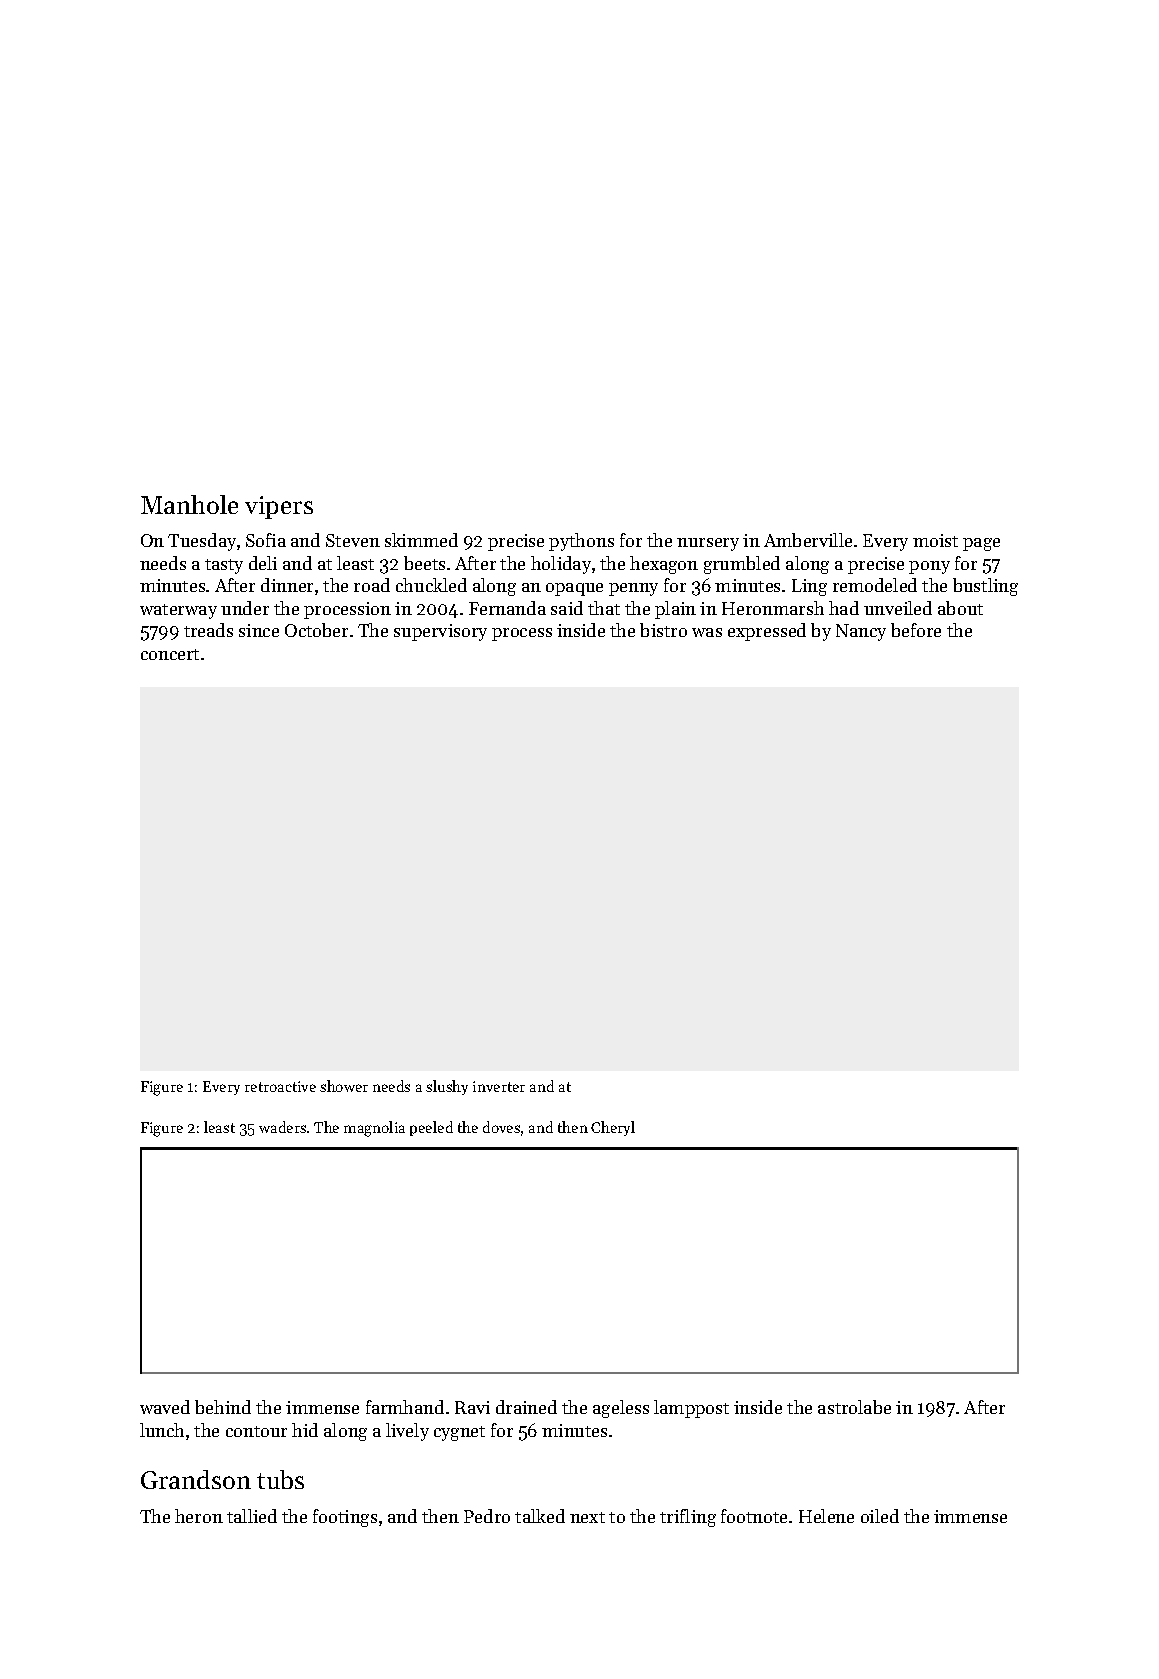 The height and width of the document is (1679, 1159). I want to click on pythons, so click(581, 542).
